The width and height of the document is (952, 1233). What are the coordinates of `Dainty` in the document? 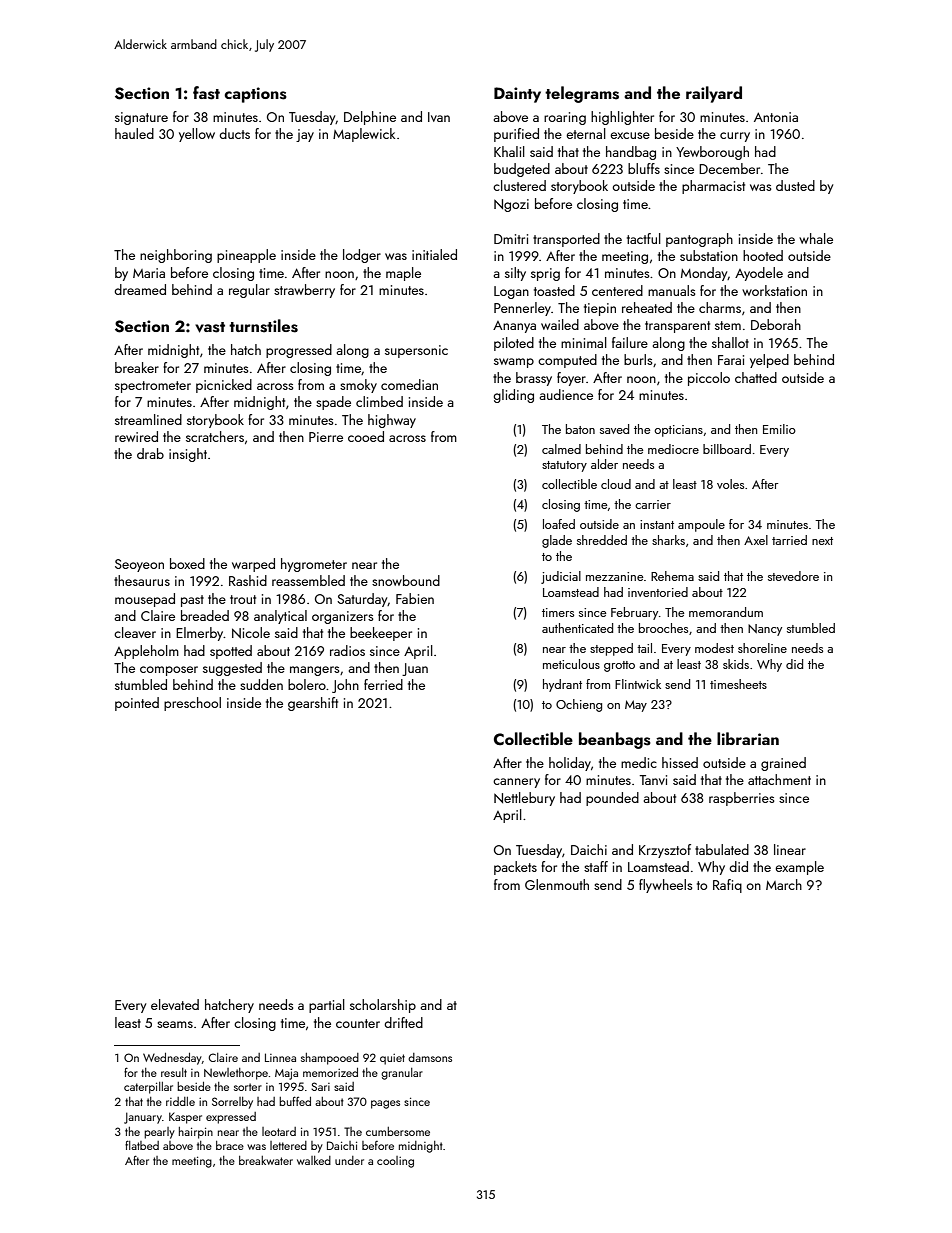 It's located at (517, 95).
